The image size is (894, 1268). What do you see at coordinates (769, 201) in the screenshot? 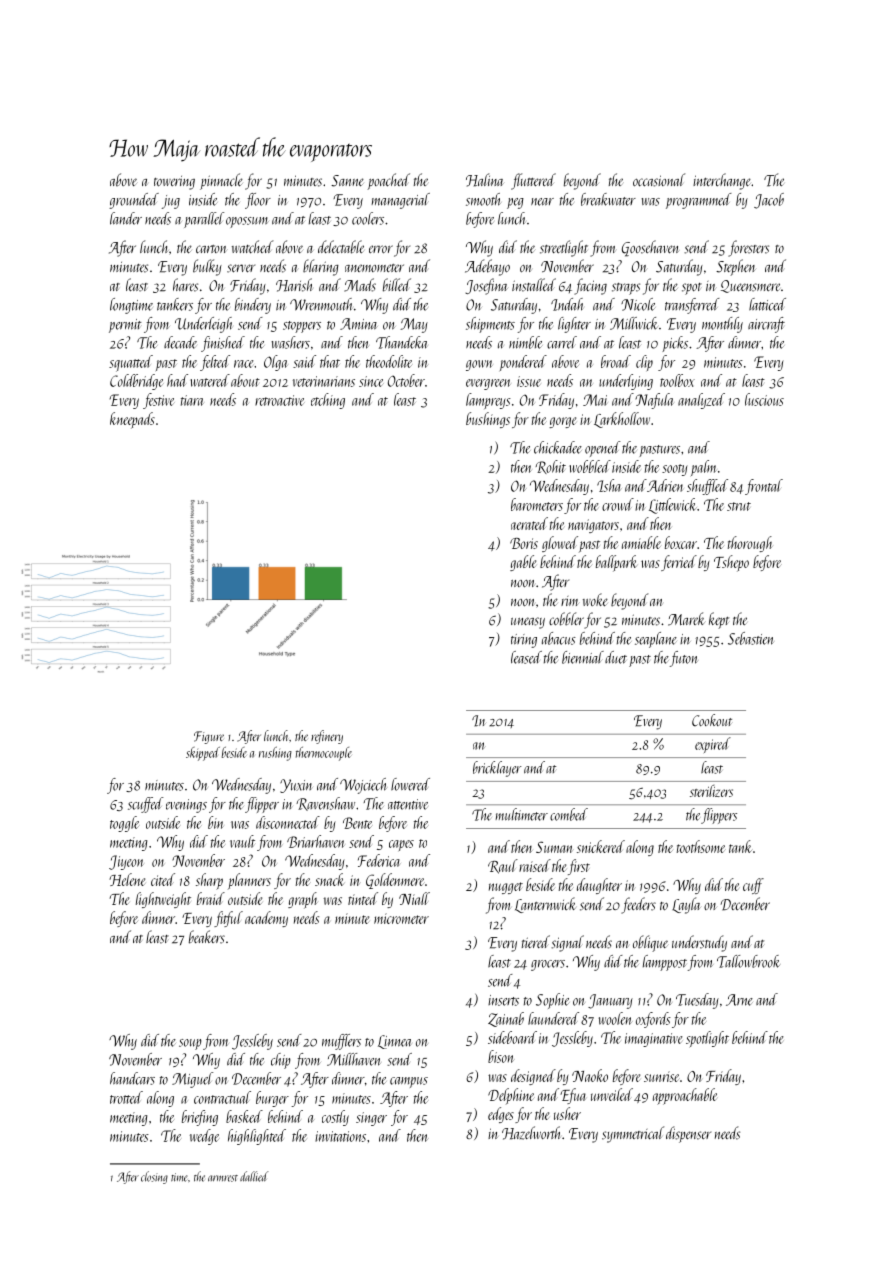
I see `Jacob` at bounding box center [769, 201].
